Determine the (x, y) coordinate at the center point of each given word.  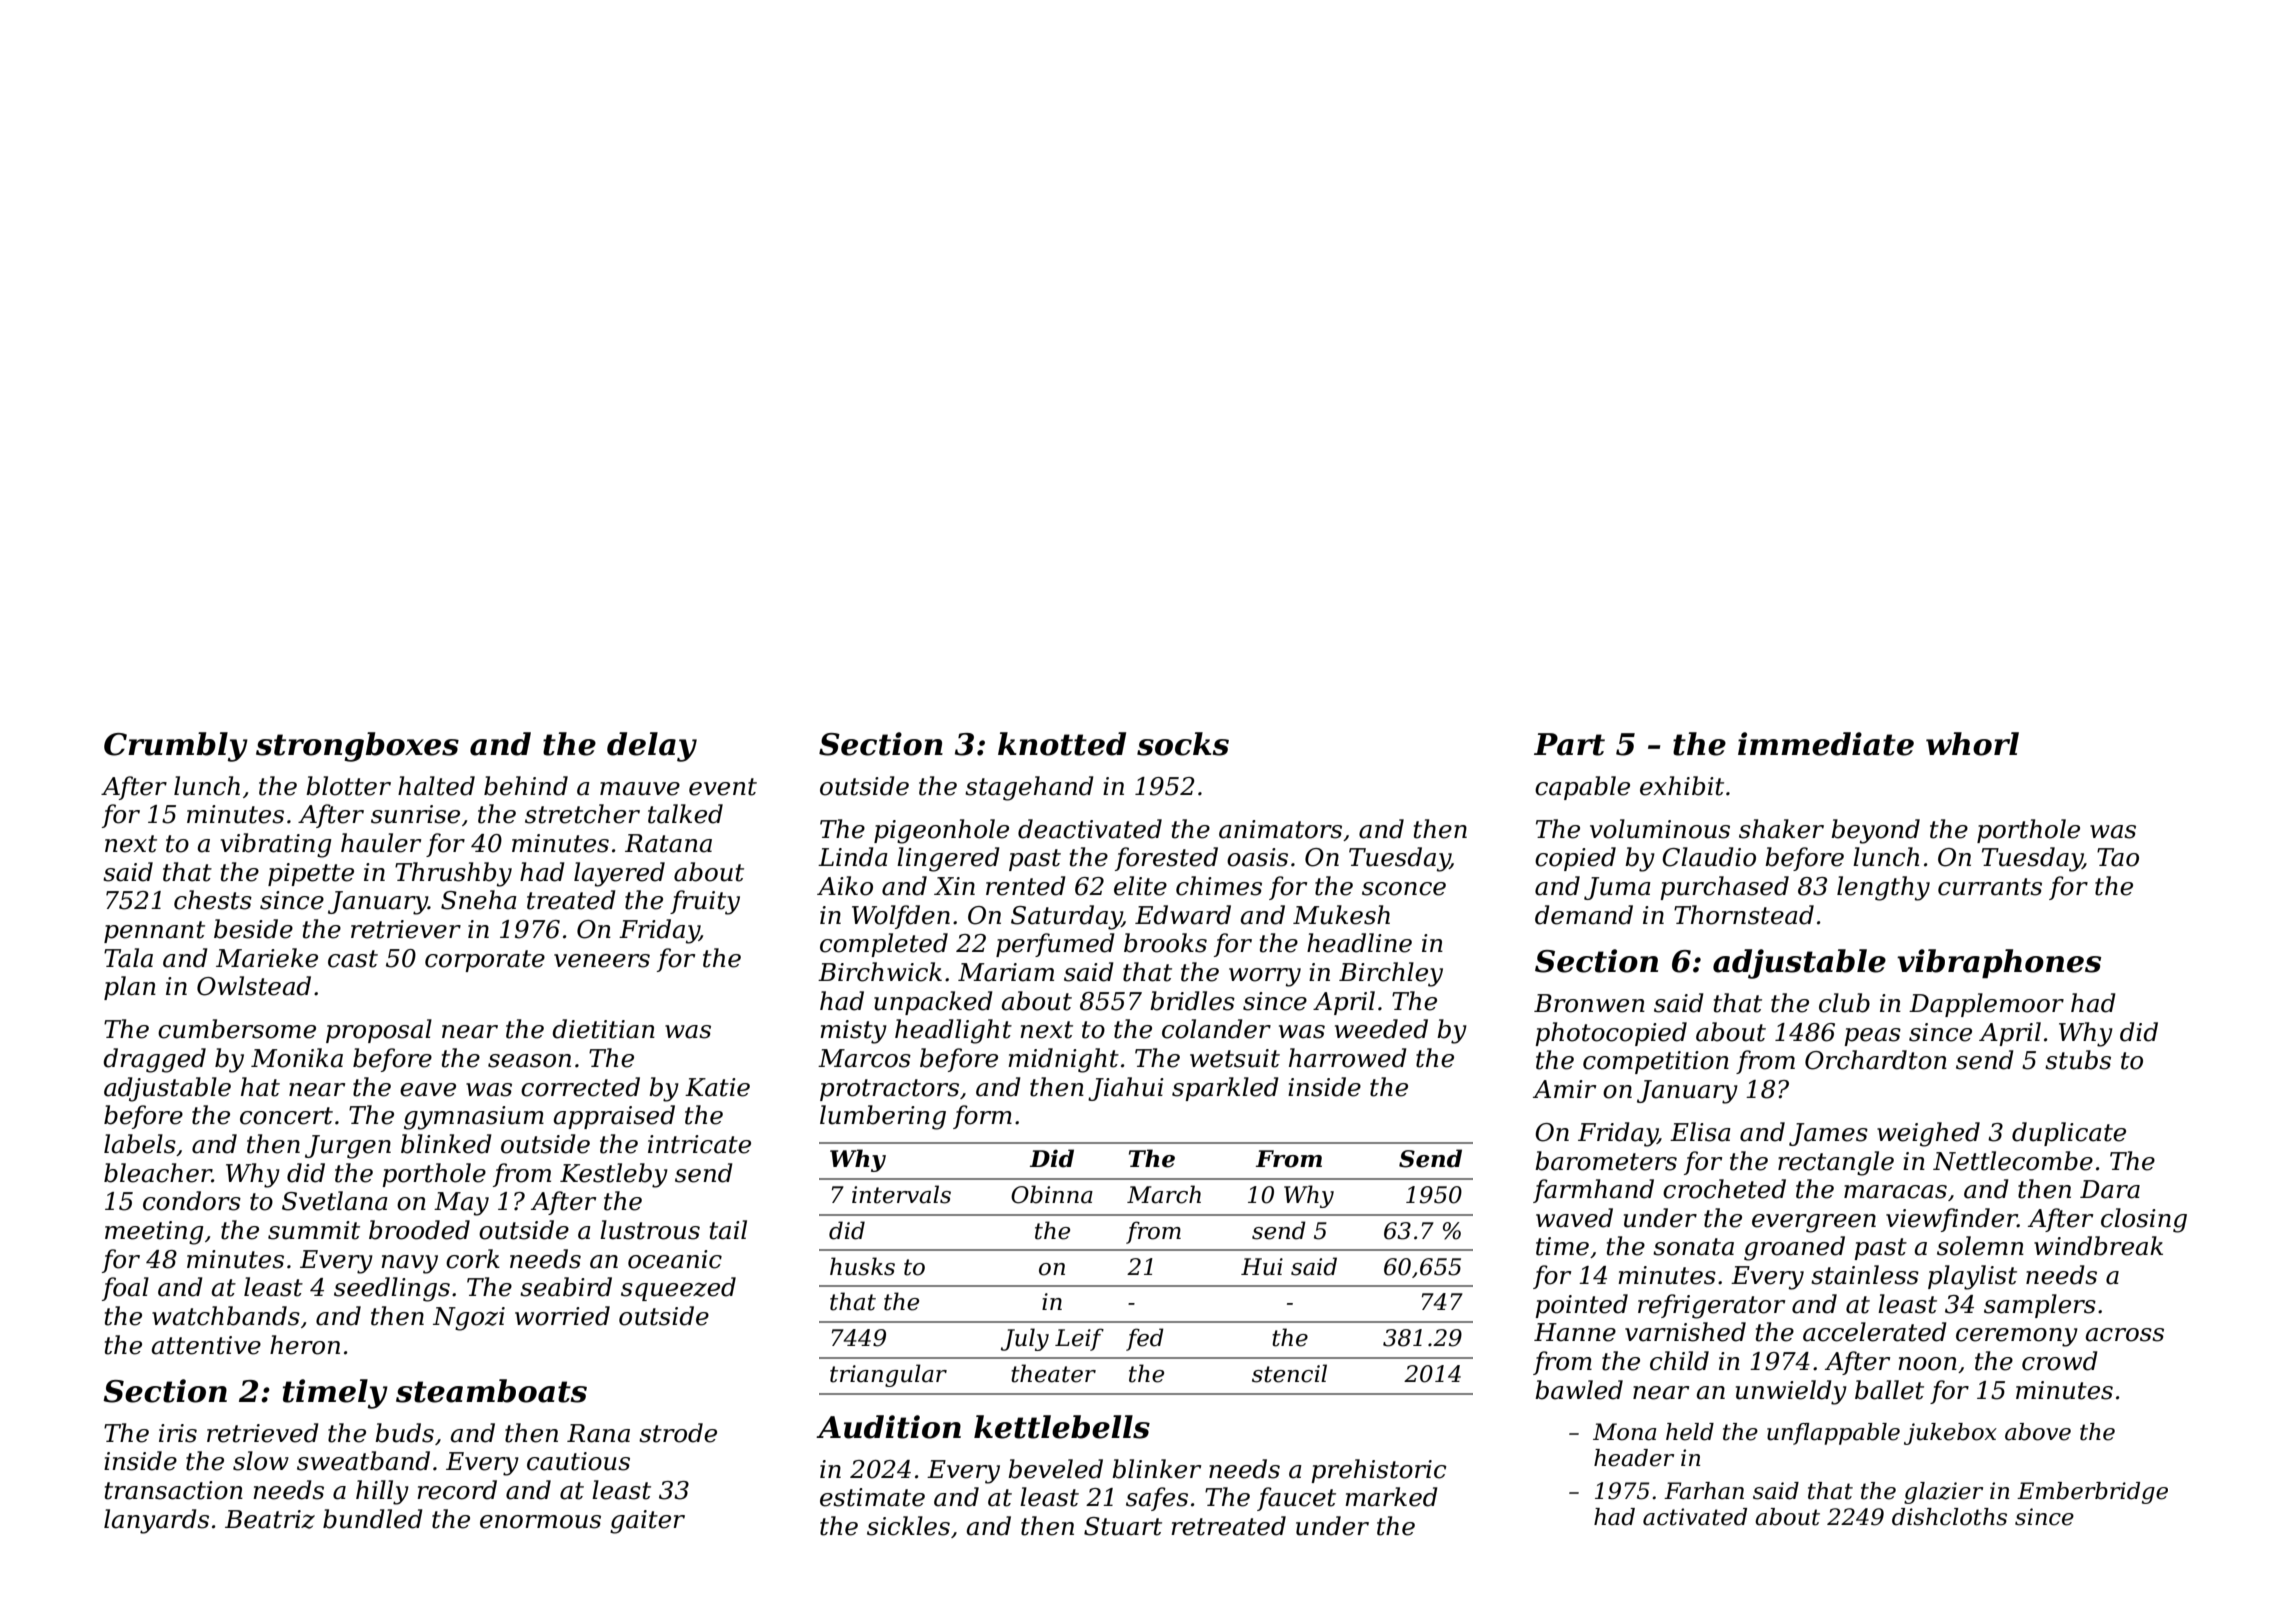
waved (1574, 1218)
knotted (1062, 744)
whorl (1972, 744)
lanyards (156, 1521)
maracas (1895, 1192)
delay (652, 747)
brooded (419, 1230)
